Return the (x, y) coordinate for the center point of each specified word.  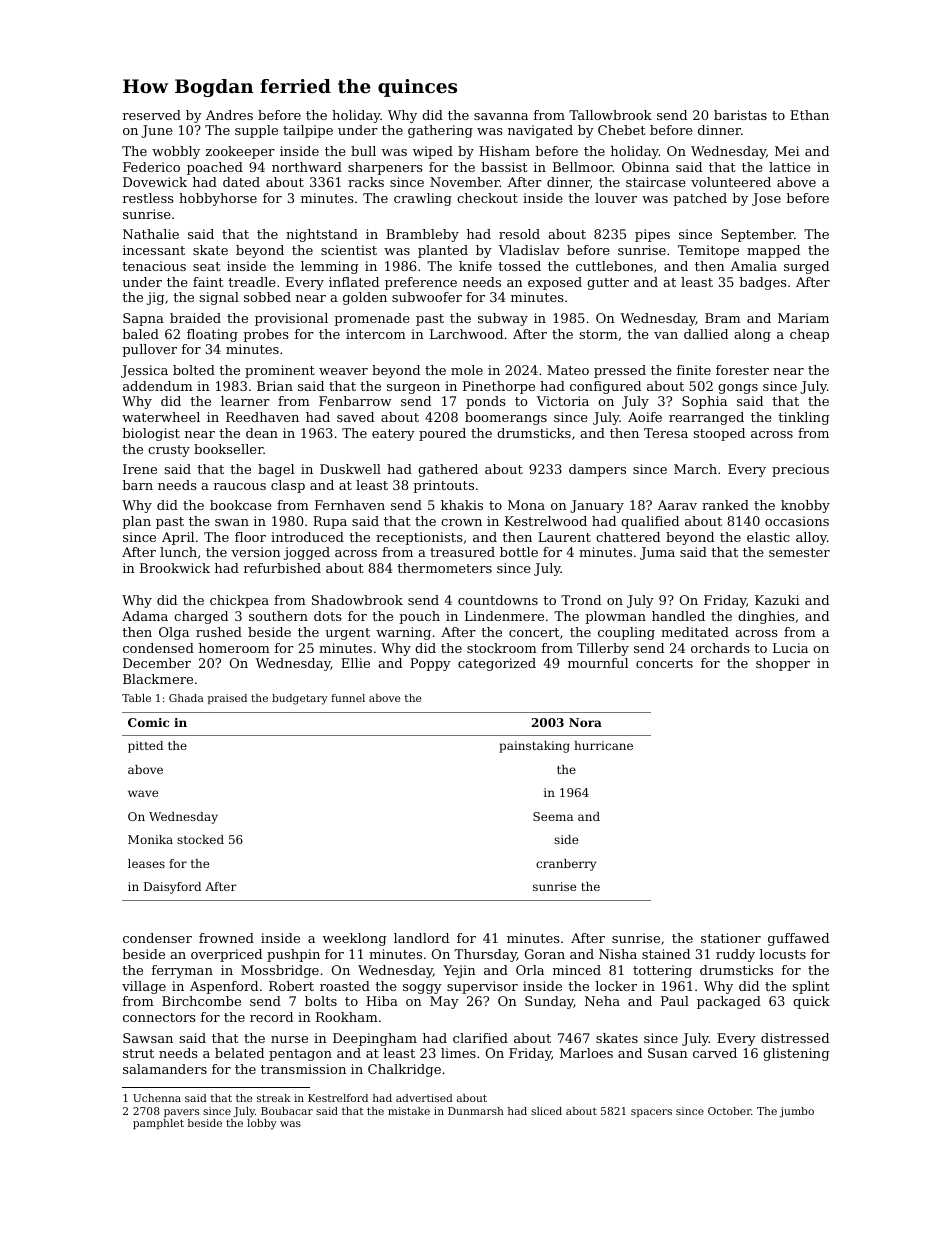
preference (421, 283)
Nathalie (151, 234)
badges (763, 283)
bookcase (241, 505)
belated (239, 1053)
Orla (530, 970)
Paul (675, 1001)
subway (503, 319)
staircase (656, 182)
